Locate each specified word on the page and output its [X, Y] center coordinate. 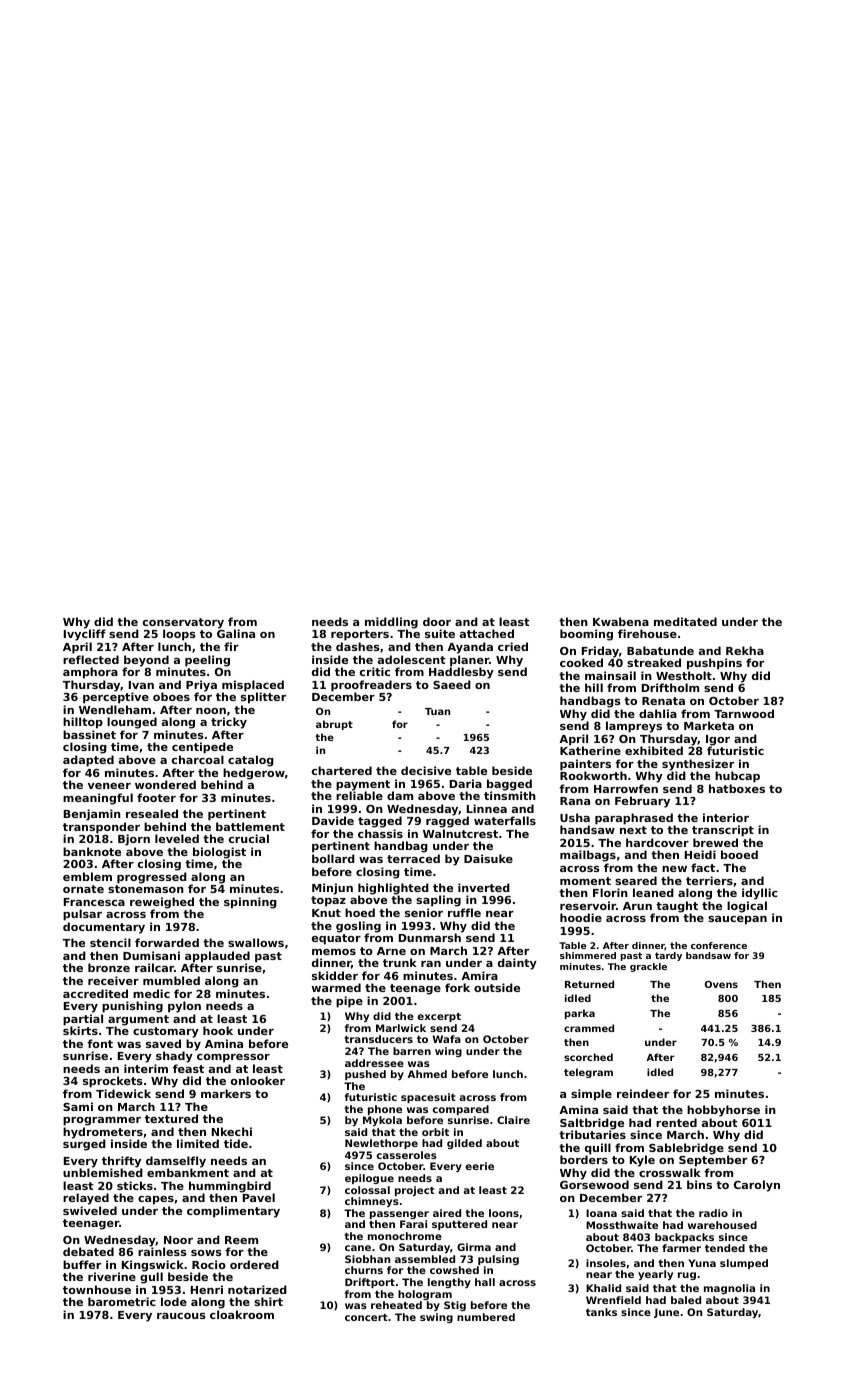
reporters [360, 635]
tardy [668, 956]
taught [677, 907]
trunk [400, 962]
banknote [92, 851]
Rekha [745, 650]
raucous [181, 1316]
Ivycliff [85, 635]
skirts [80, 1030]
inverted [484, 887]
